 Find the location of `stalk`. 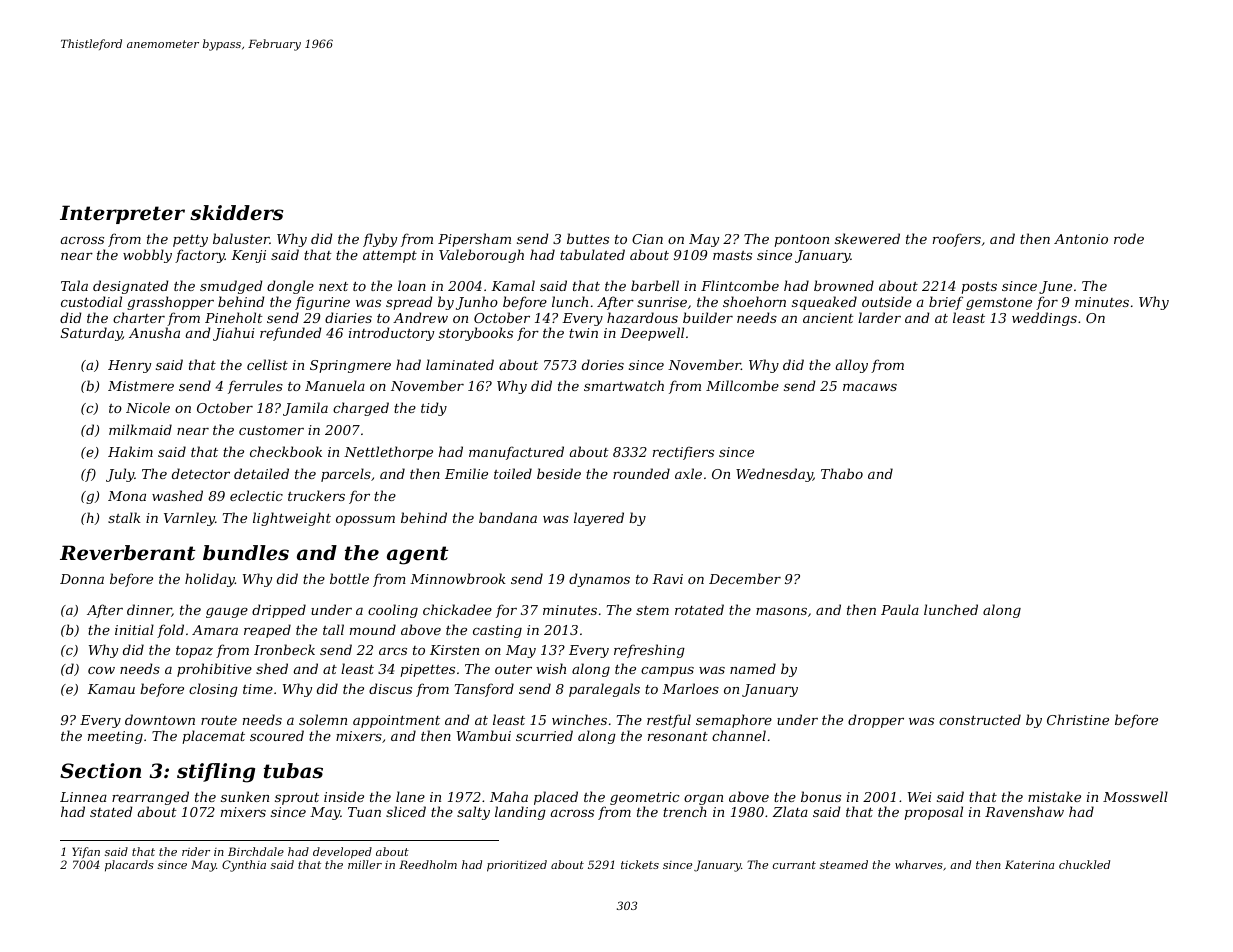

stalk is located at coordinates (124, 517).
